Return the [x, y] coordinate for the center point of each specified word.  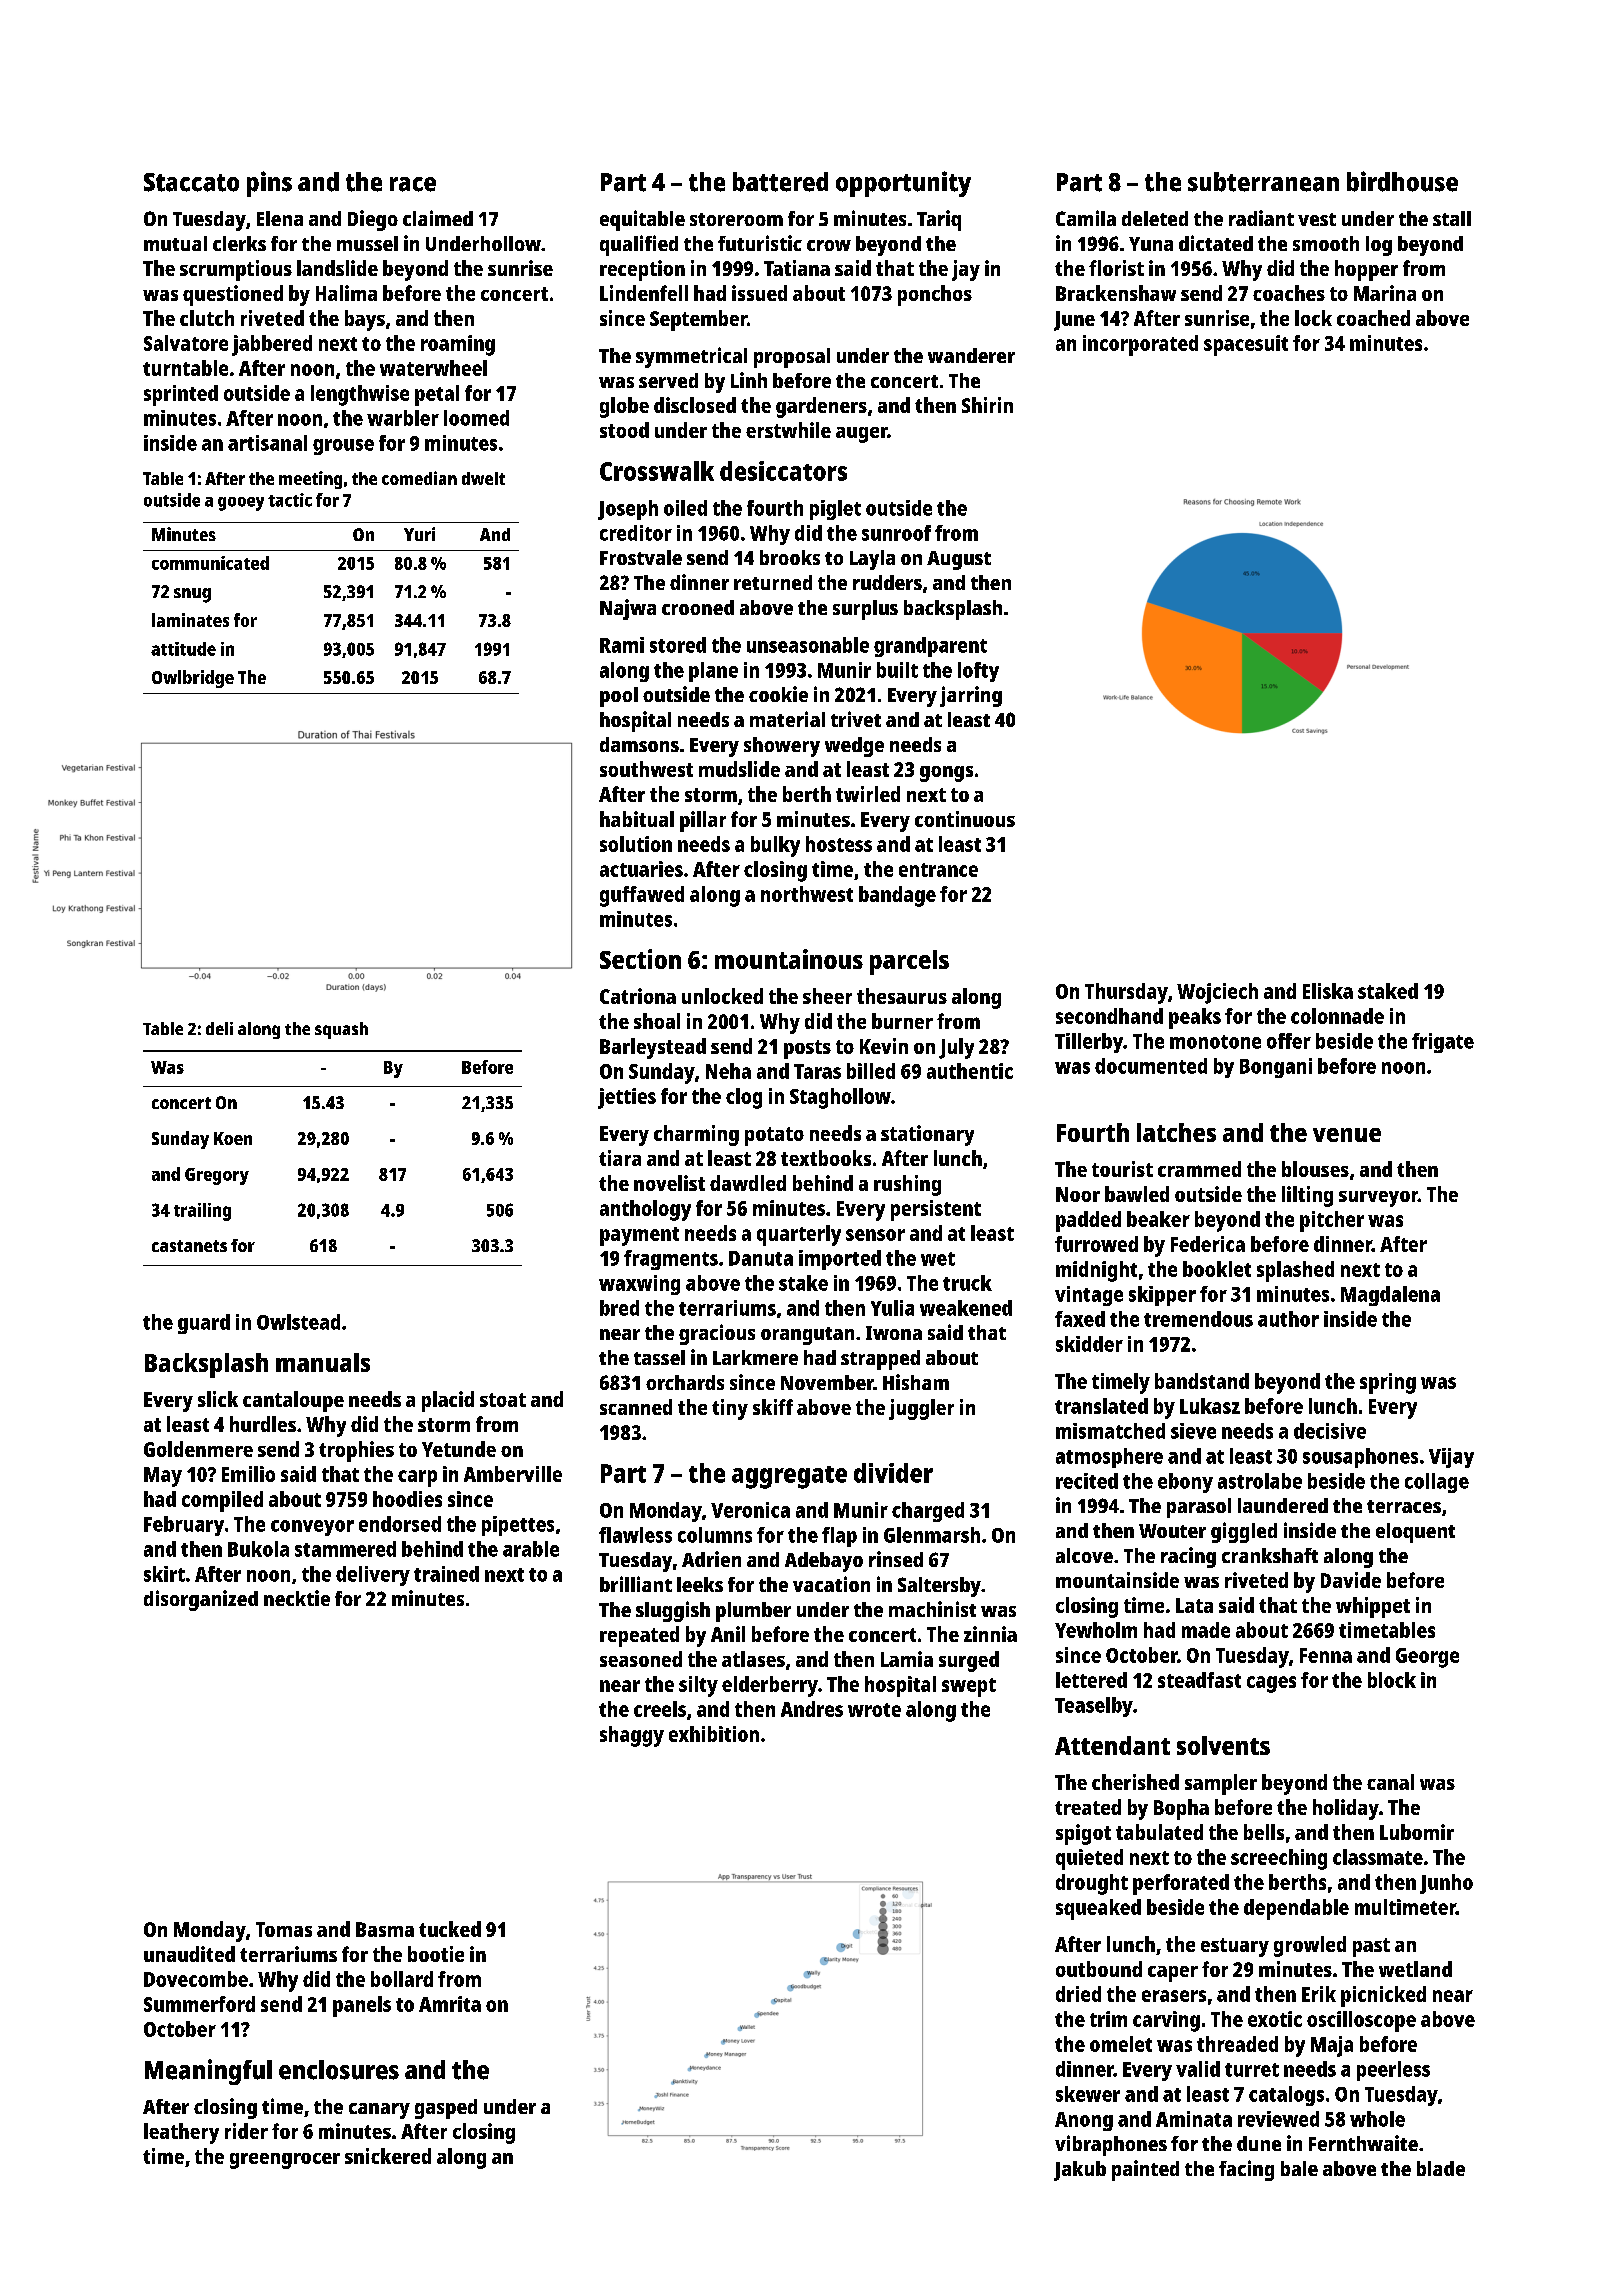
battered [780, 182]
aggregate [789, 1477]
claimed [438, 218]
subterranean [1263, 182]
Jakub [1080, 2171]
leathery [181, 2133]
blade [1441, 2168]
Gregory [217, 1176]
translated [1101, 1406]
